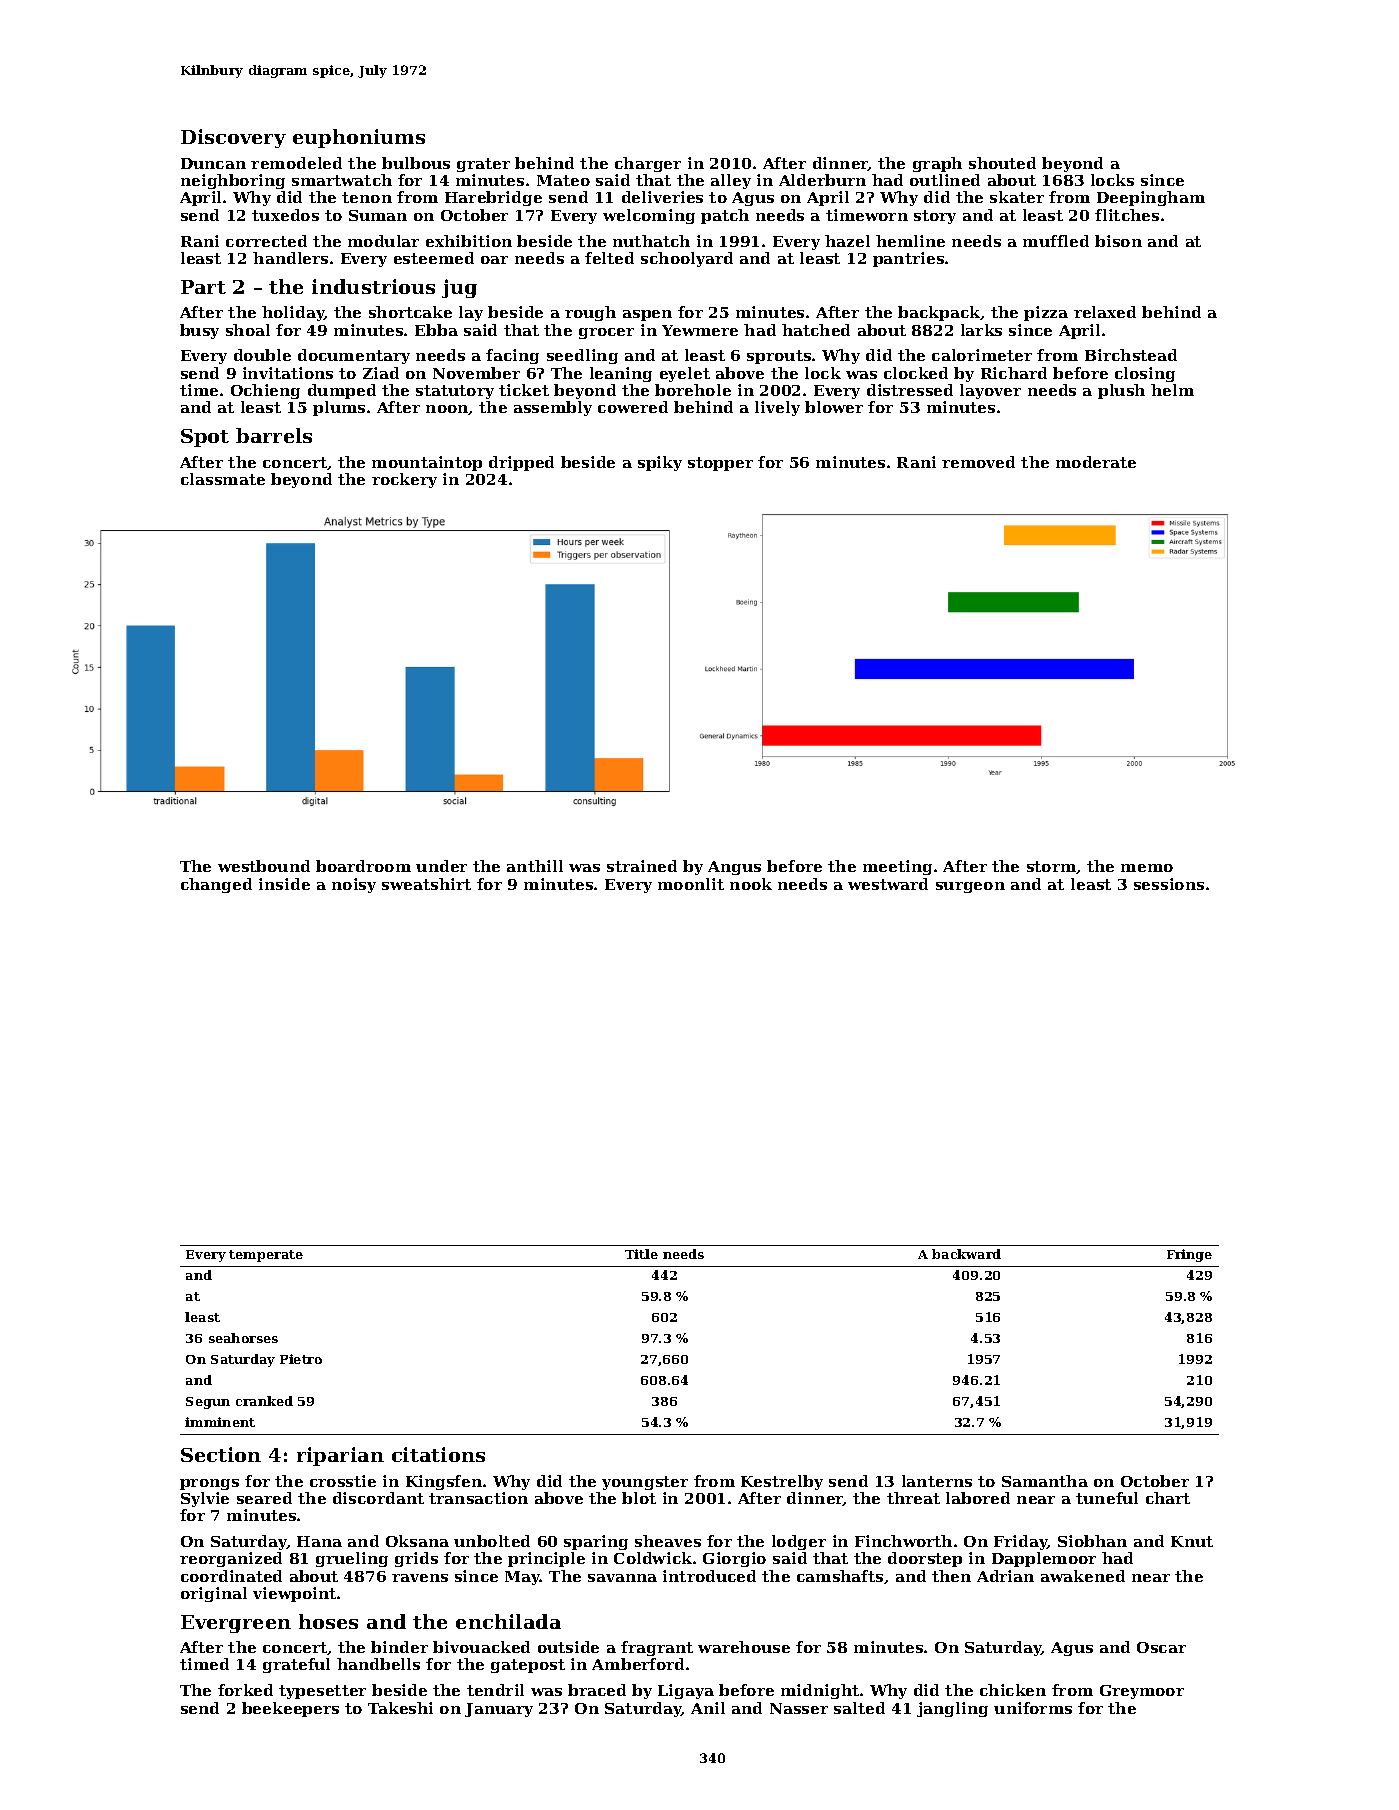 Image resolution: width=1399 pixels, height=1810 pixels. Describe the element at coordinates (1105, 312) in the image. I see `relaxed` at that location.
